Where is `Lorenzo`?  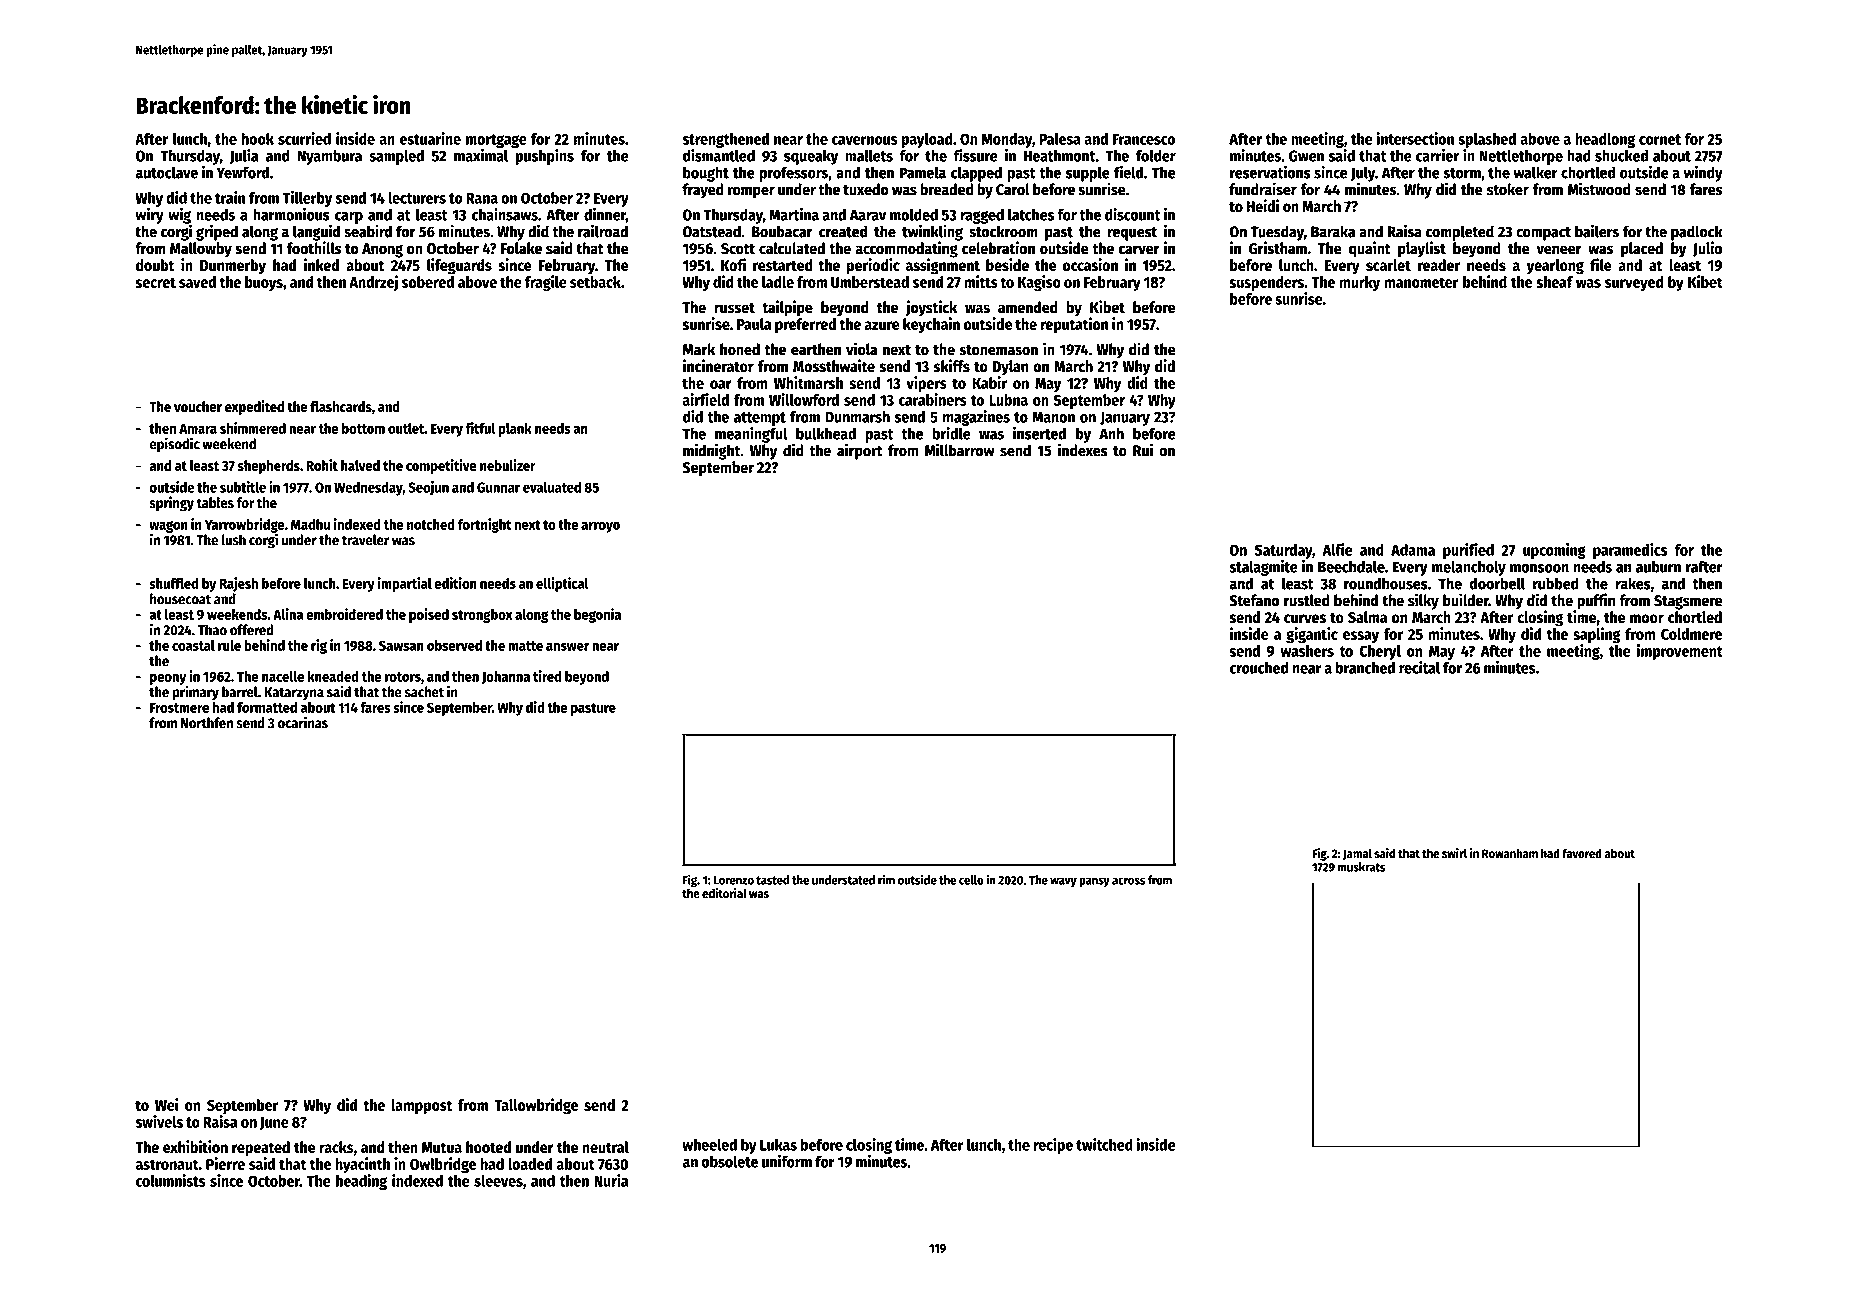 Lorenzo is located at coordinates (733, 880).
